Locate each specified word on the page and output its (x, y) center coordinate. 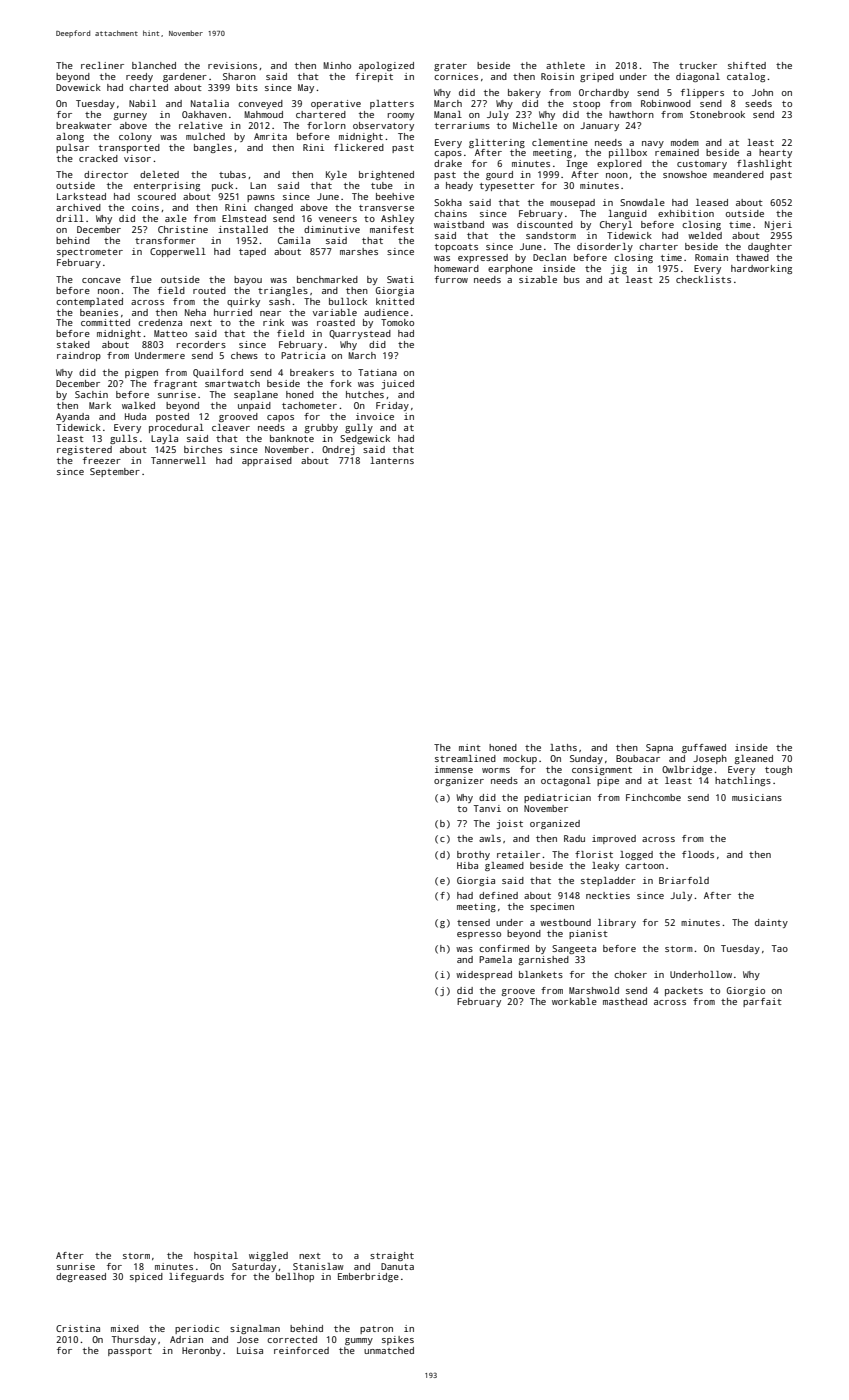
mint (470, 747)
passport (130, 1352)
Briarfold (684, 880)
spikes (398, 1340)
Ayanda (72, 417)
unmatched (389, 1350)
